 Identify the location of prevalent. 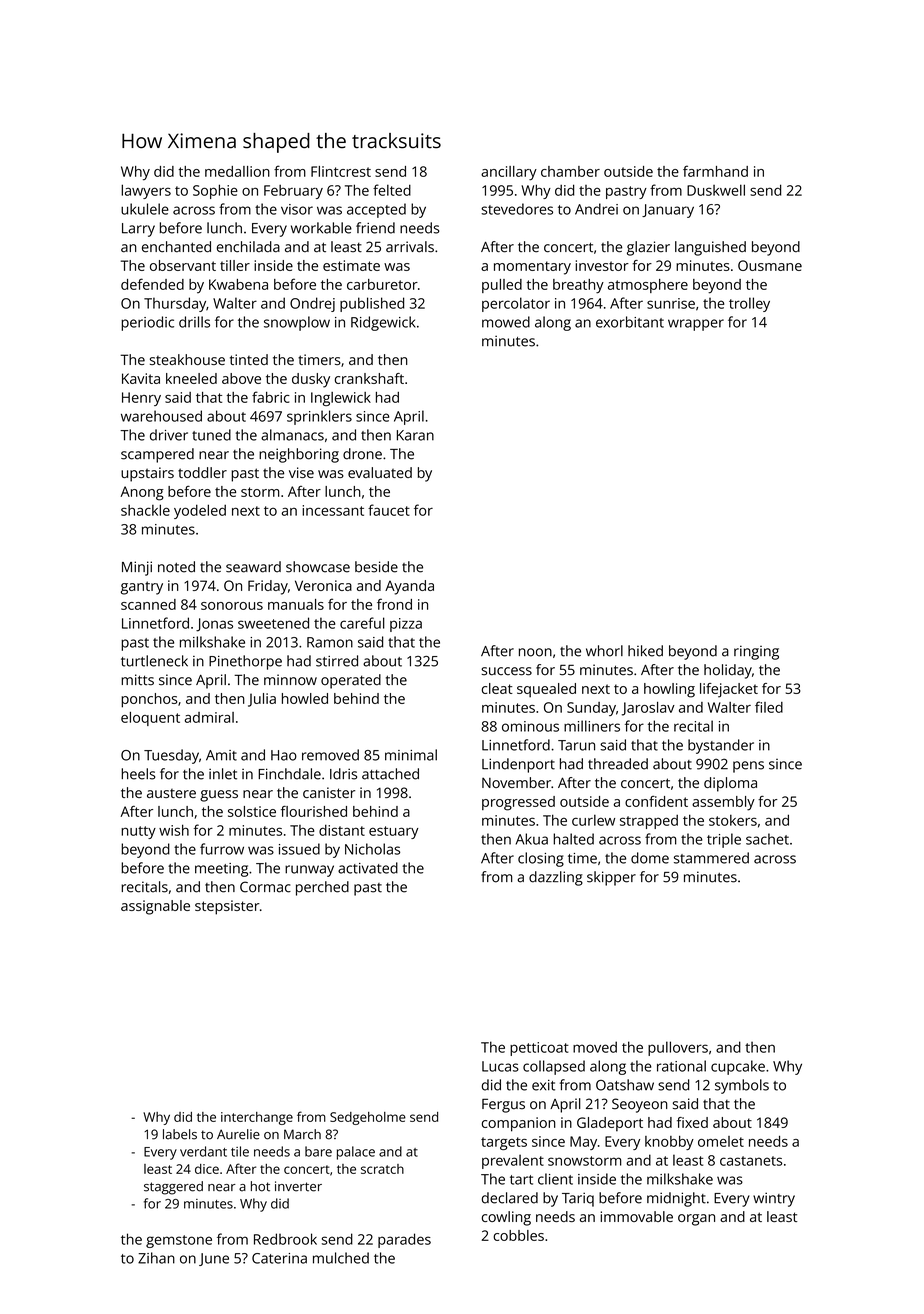
(513, 1161).
